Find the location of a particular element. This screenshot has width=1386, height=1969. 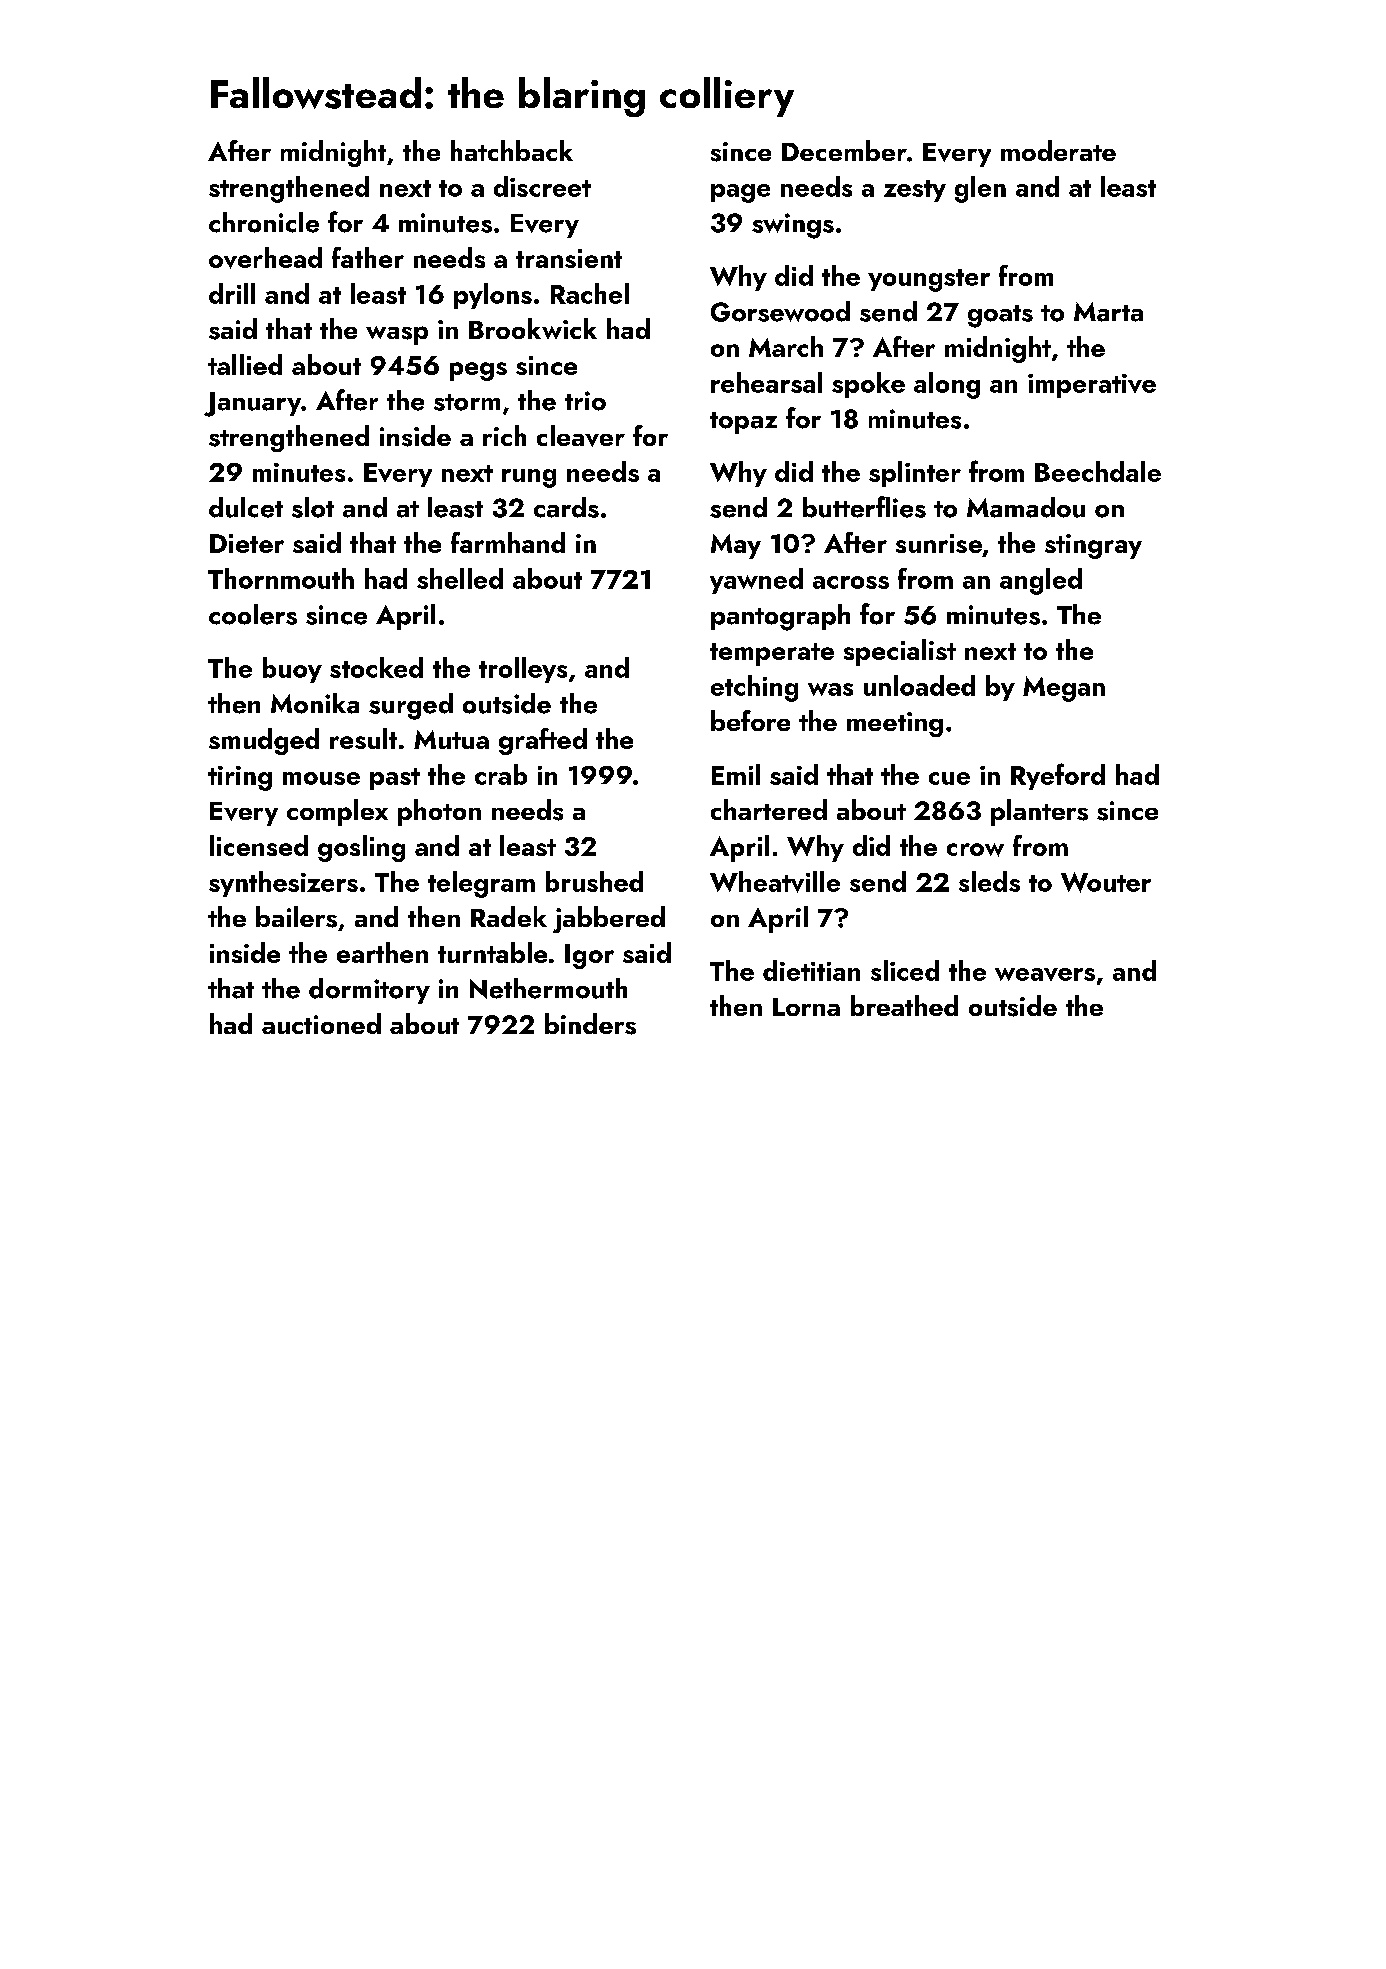

angled is located at coordinates (1041, 581).
